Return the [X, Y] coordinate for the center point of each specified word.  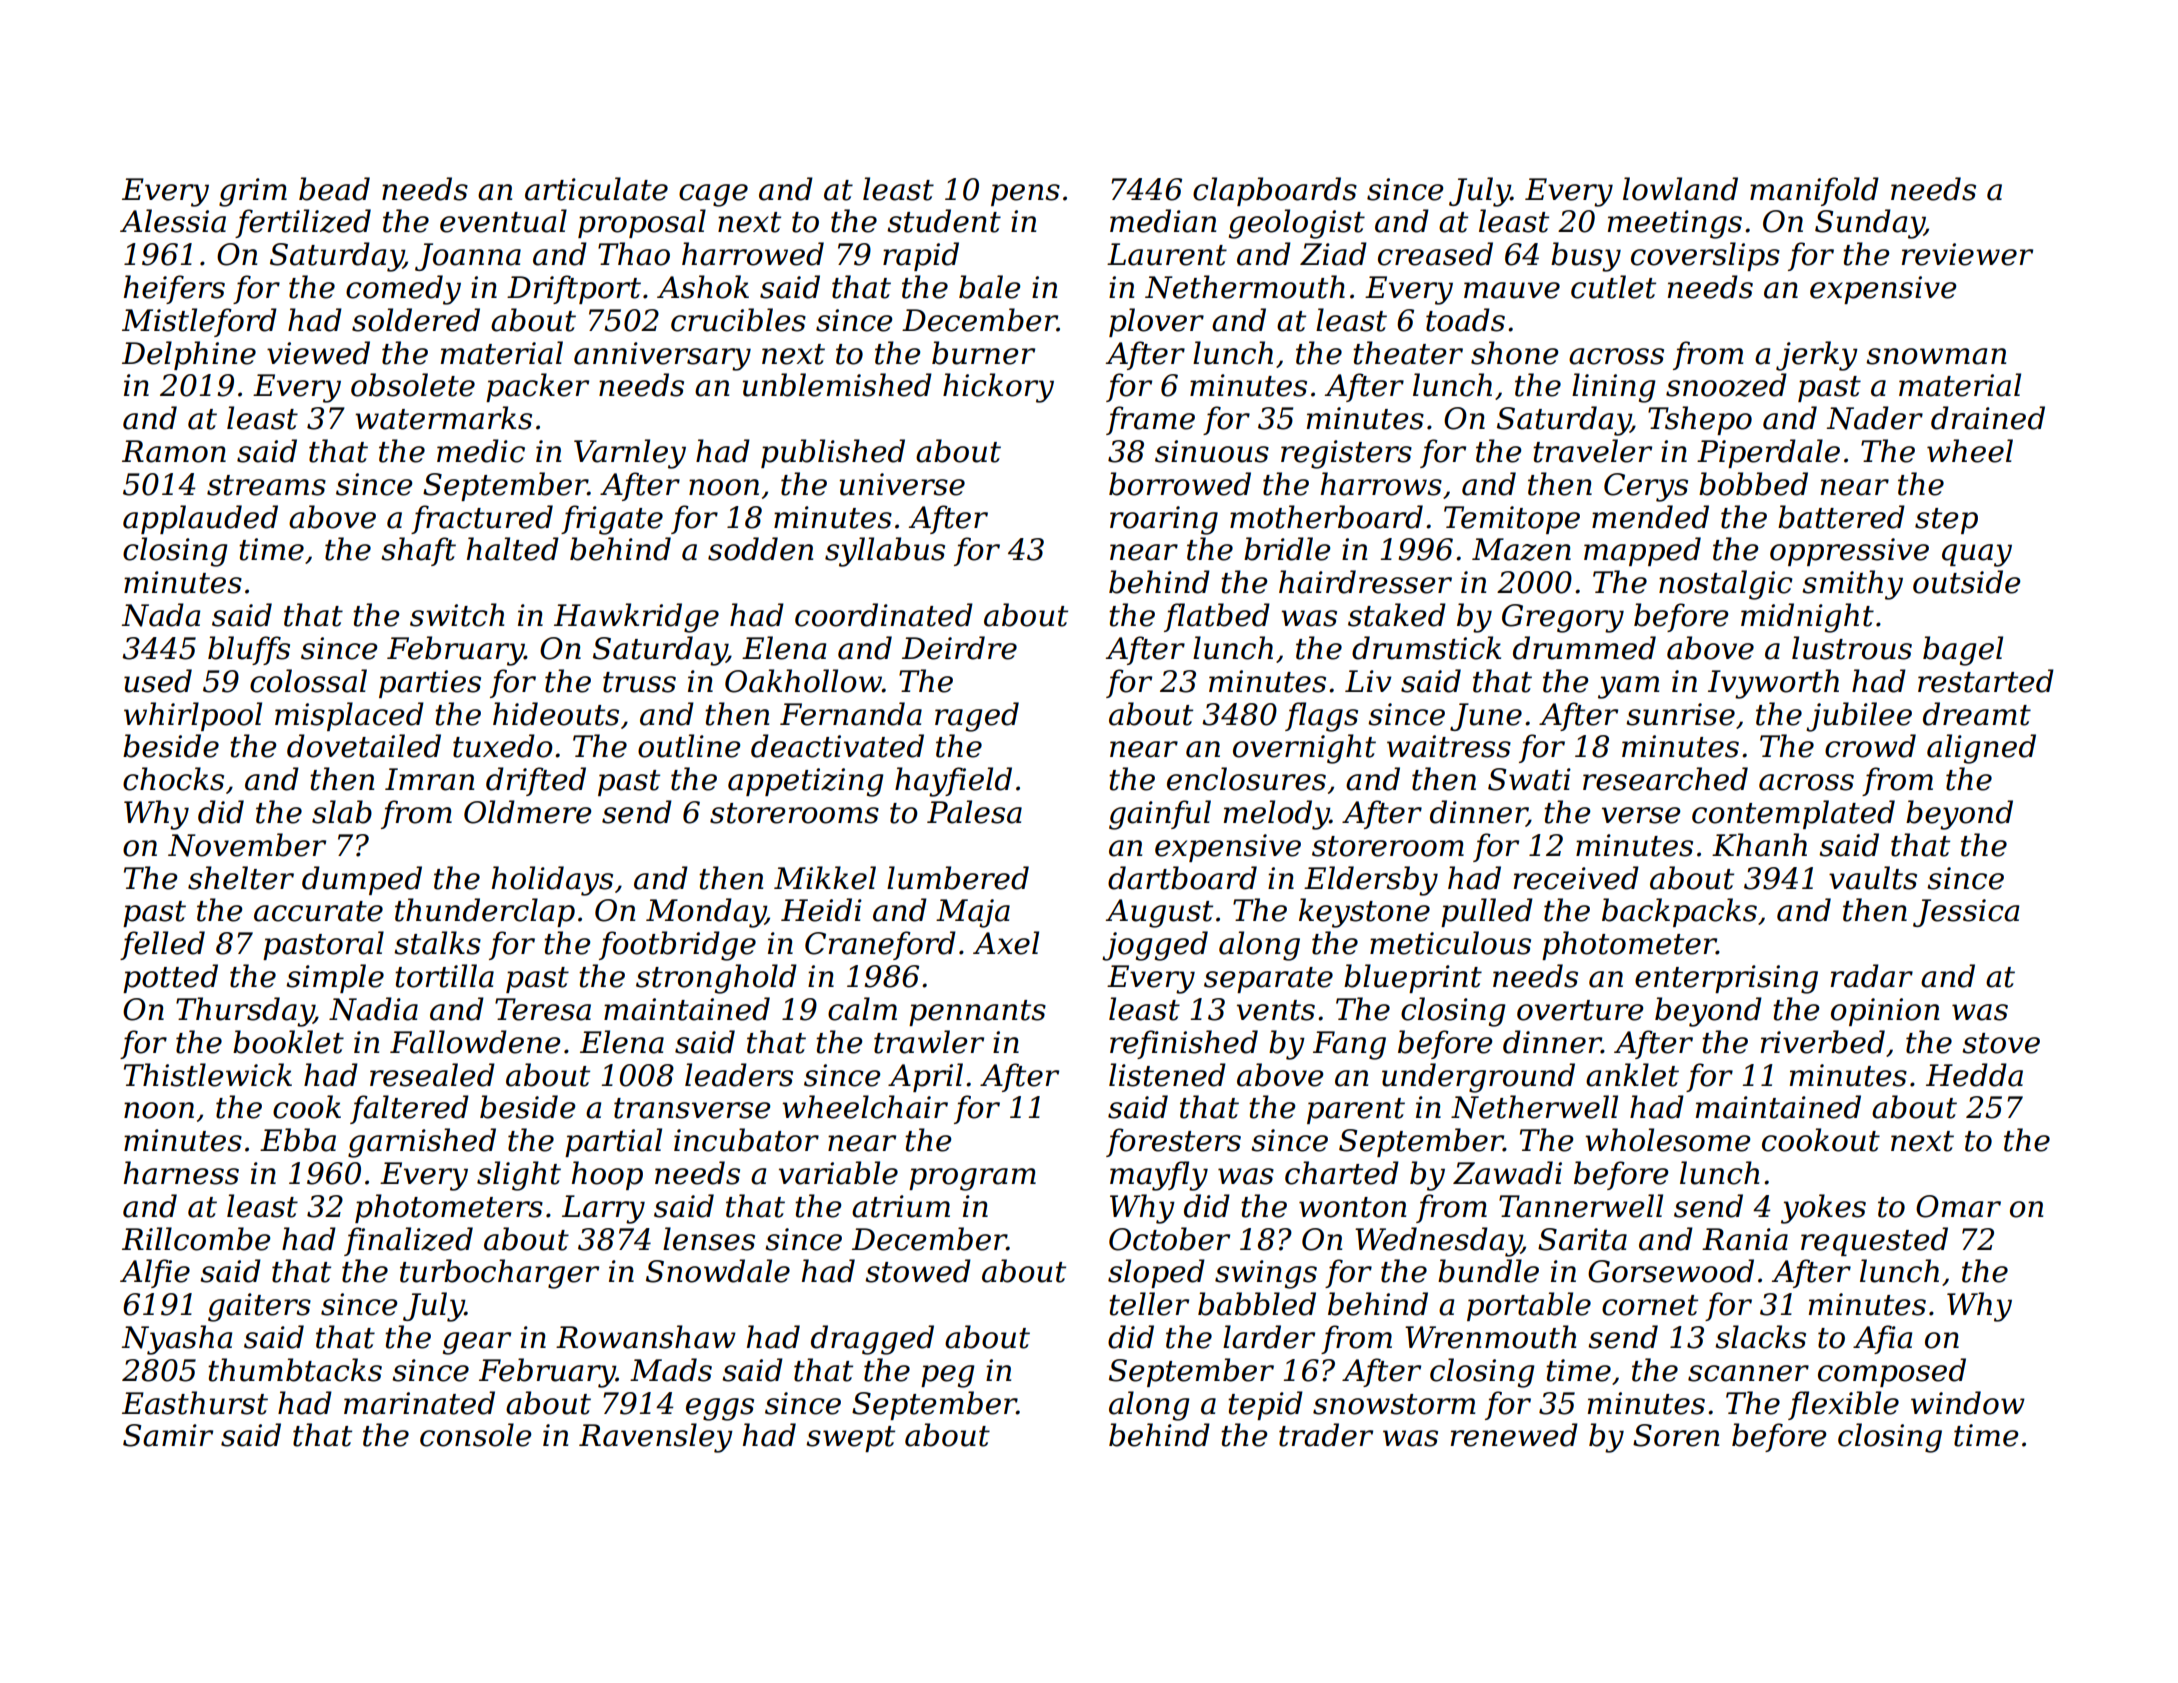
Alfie [155, 1273]
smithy [1852, 585]
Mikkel [825, 878]
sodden [760, 549]
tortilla [444, 976]
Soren [1676, 1435]
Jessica [1966, 913]
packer [537, 387]
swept [850, 1439]
